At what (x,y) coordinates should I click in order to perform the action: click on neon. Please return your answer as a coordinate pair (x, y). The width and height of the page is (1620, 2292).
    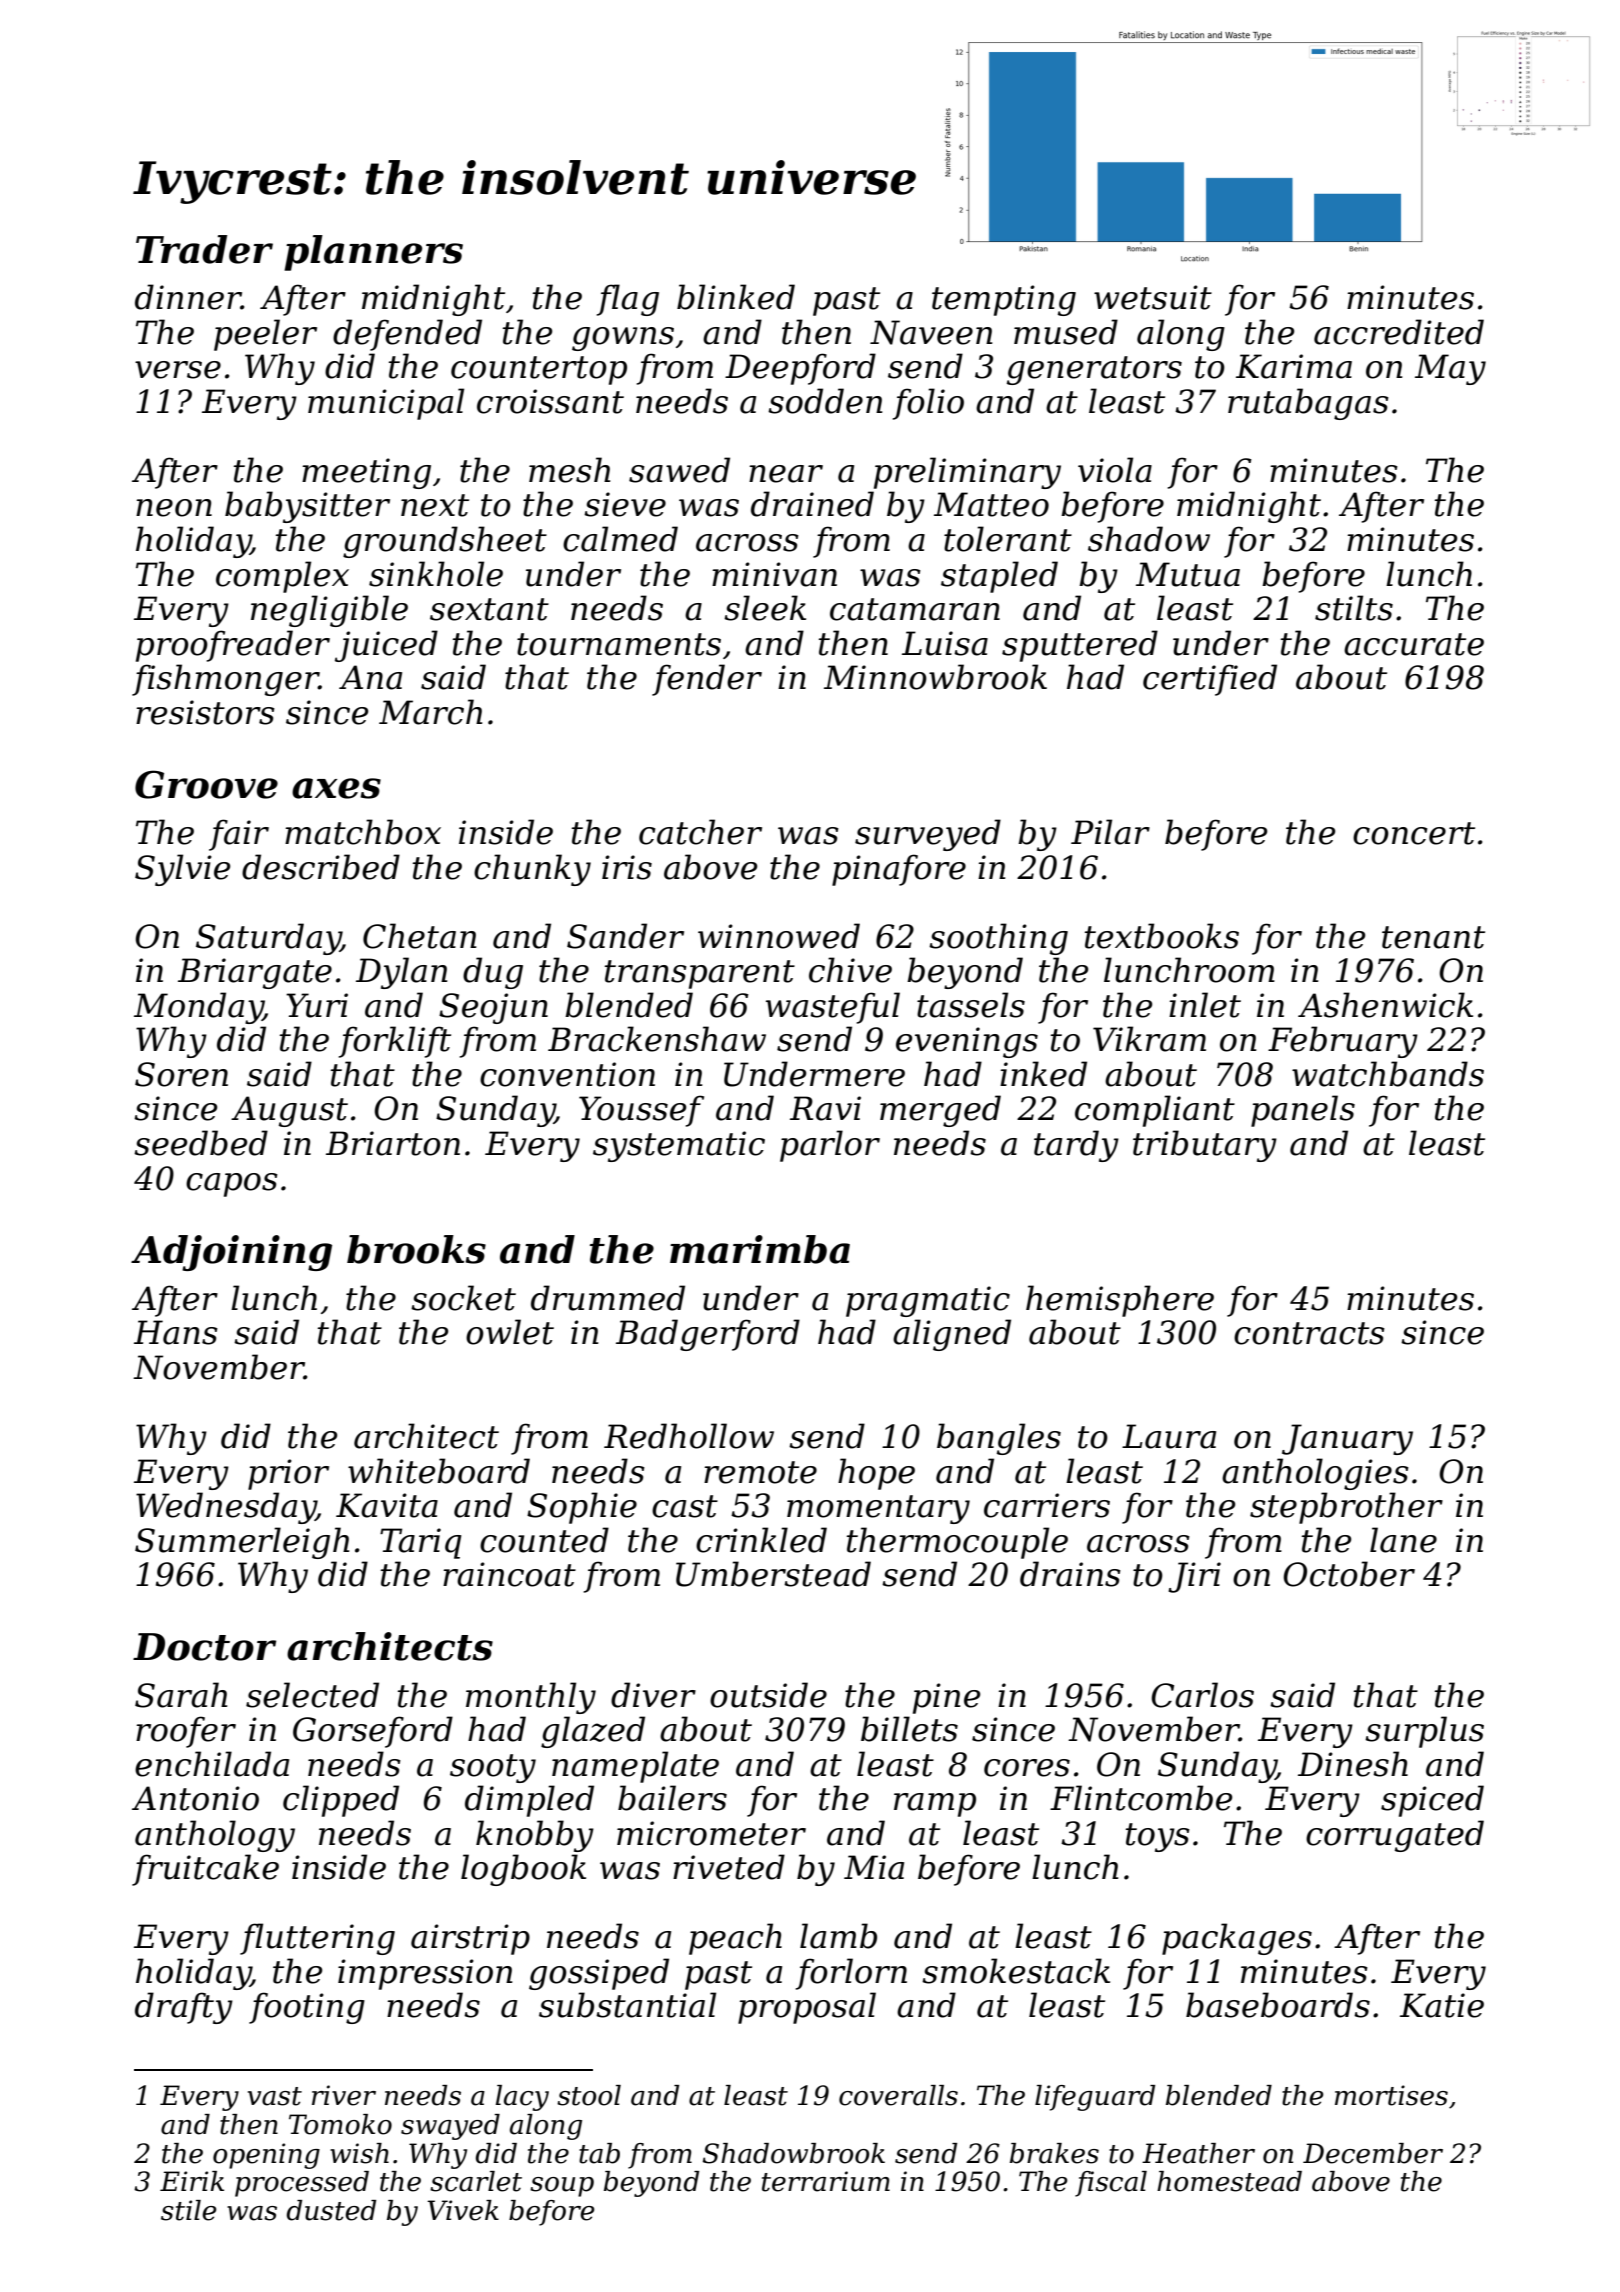
    Looking at the image, I should click on (174, 508).
